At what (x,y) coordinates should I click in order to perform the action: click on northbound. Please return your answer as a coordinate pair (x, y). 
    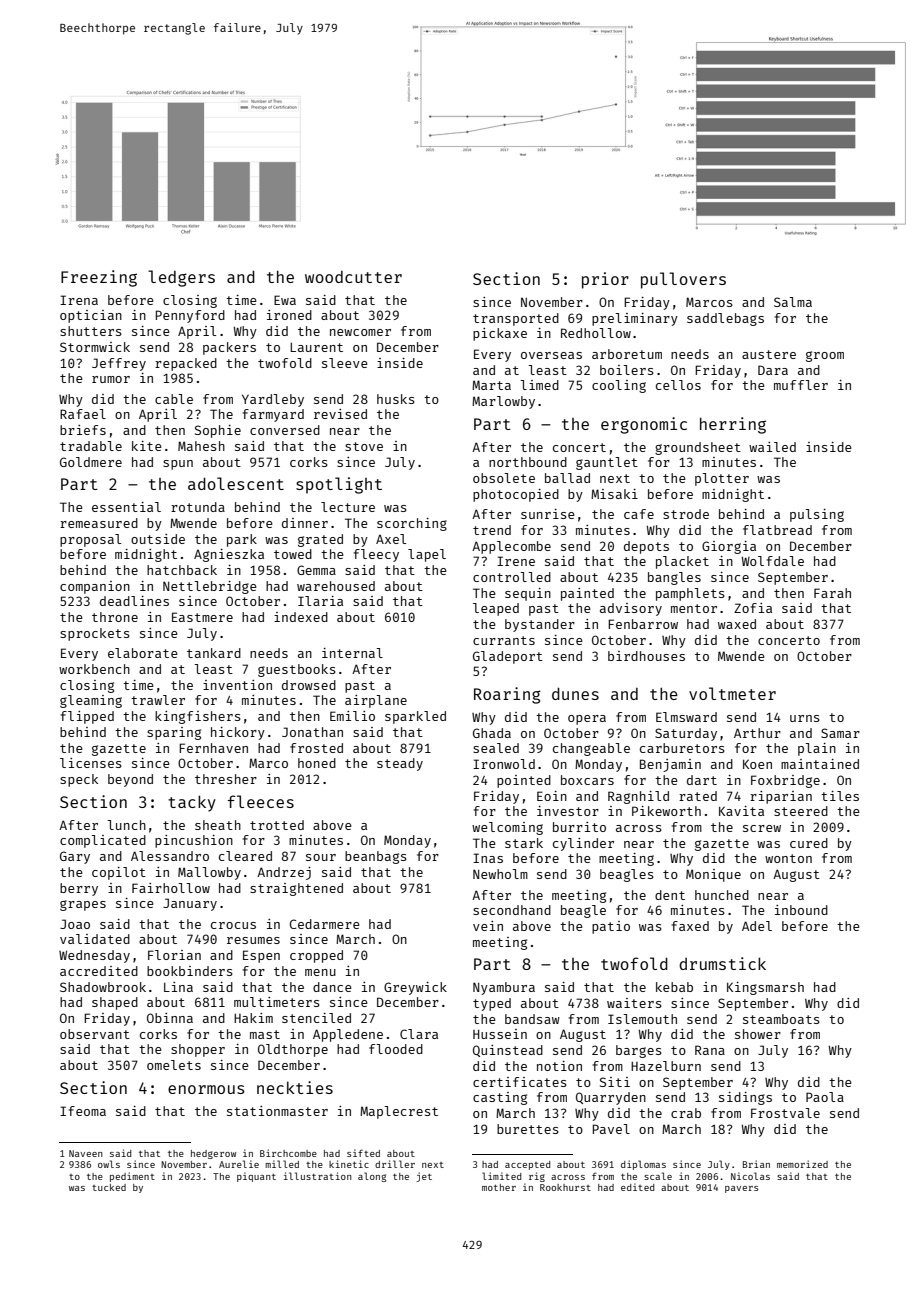
    Looking at the image, I should click on (528, 462).
